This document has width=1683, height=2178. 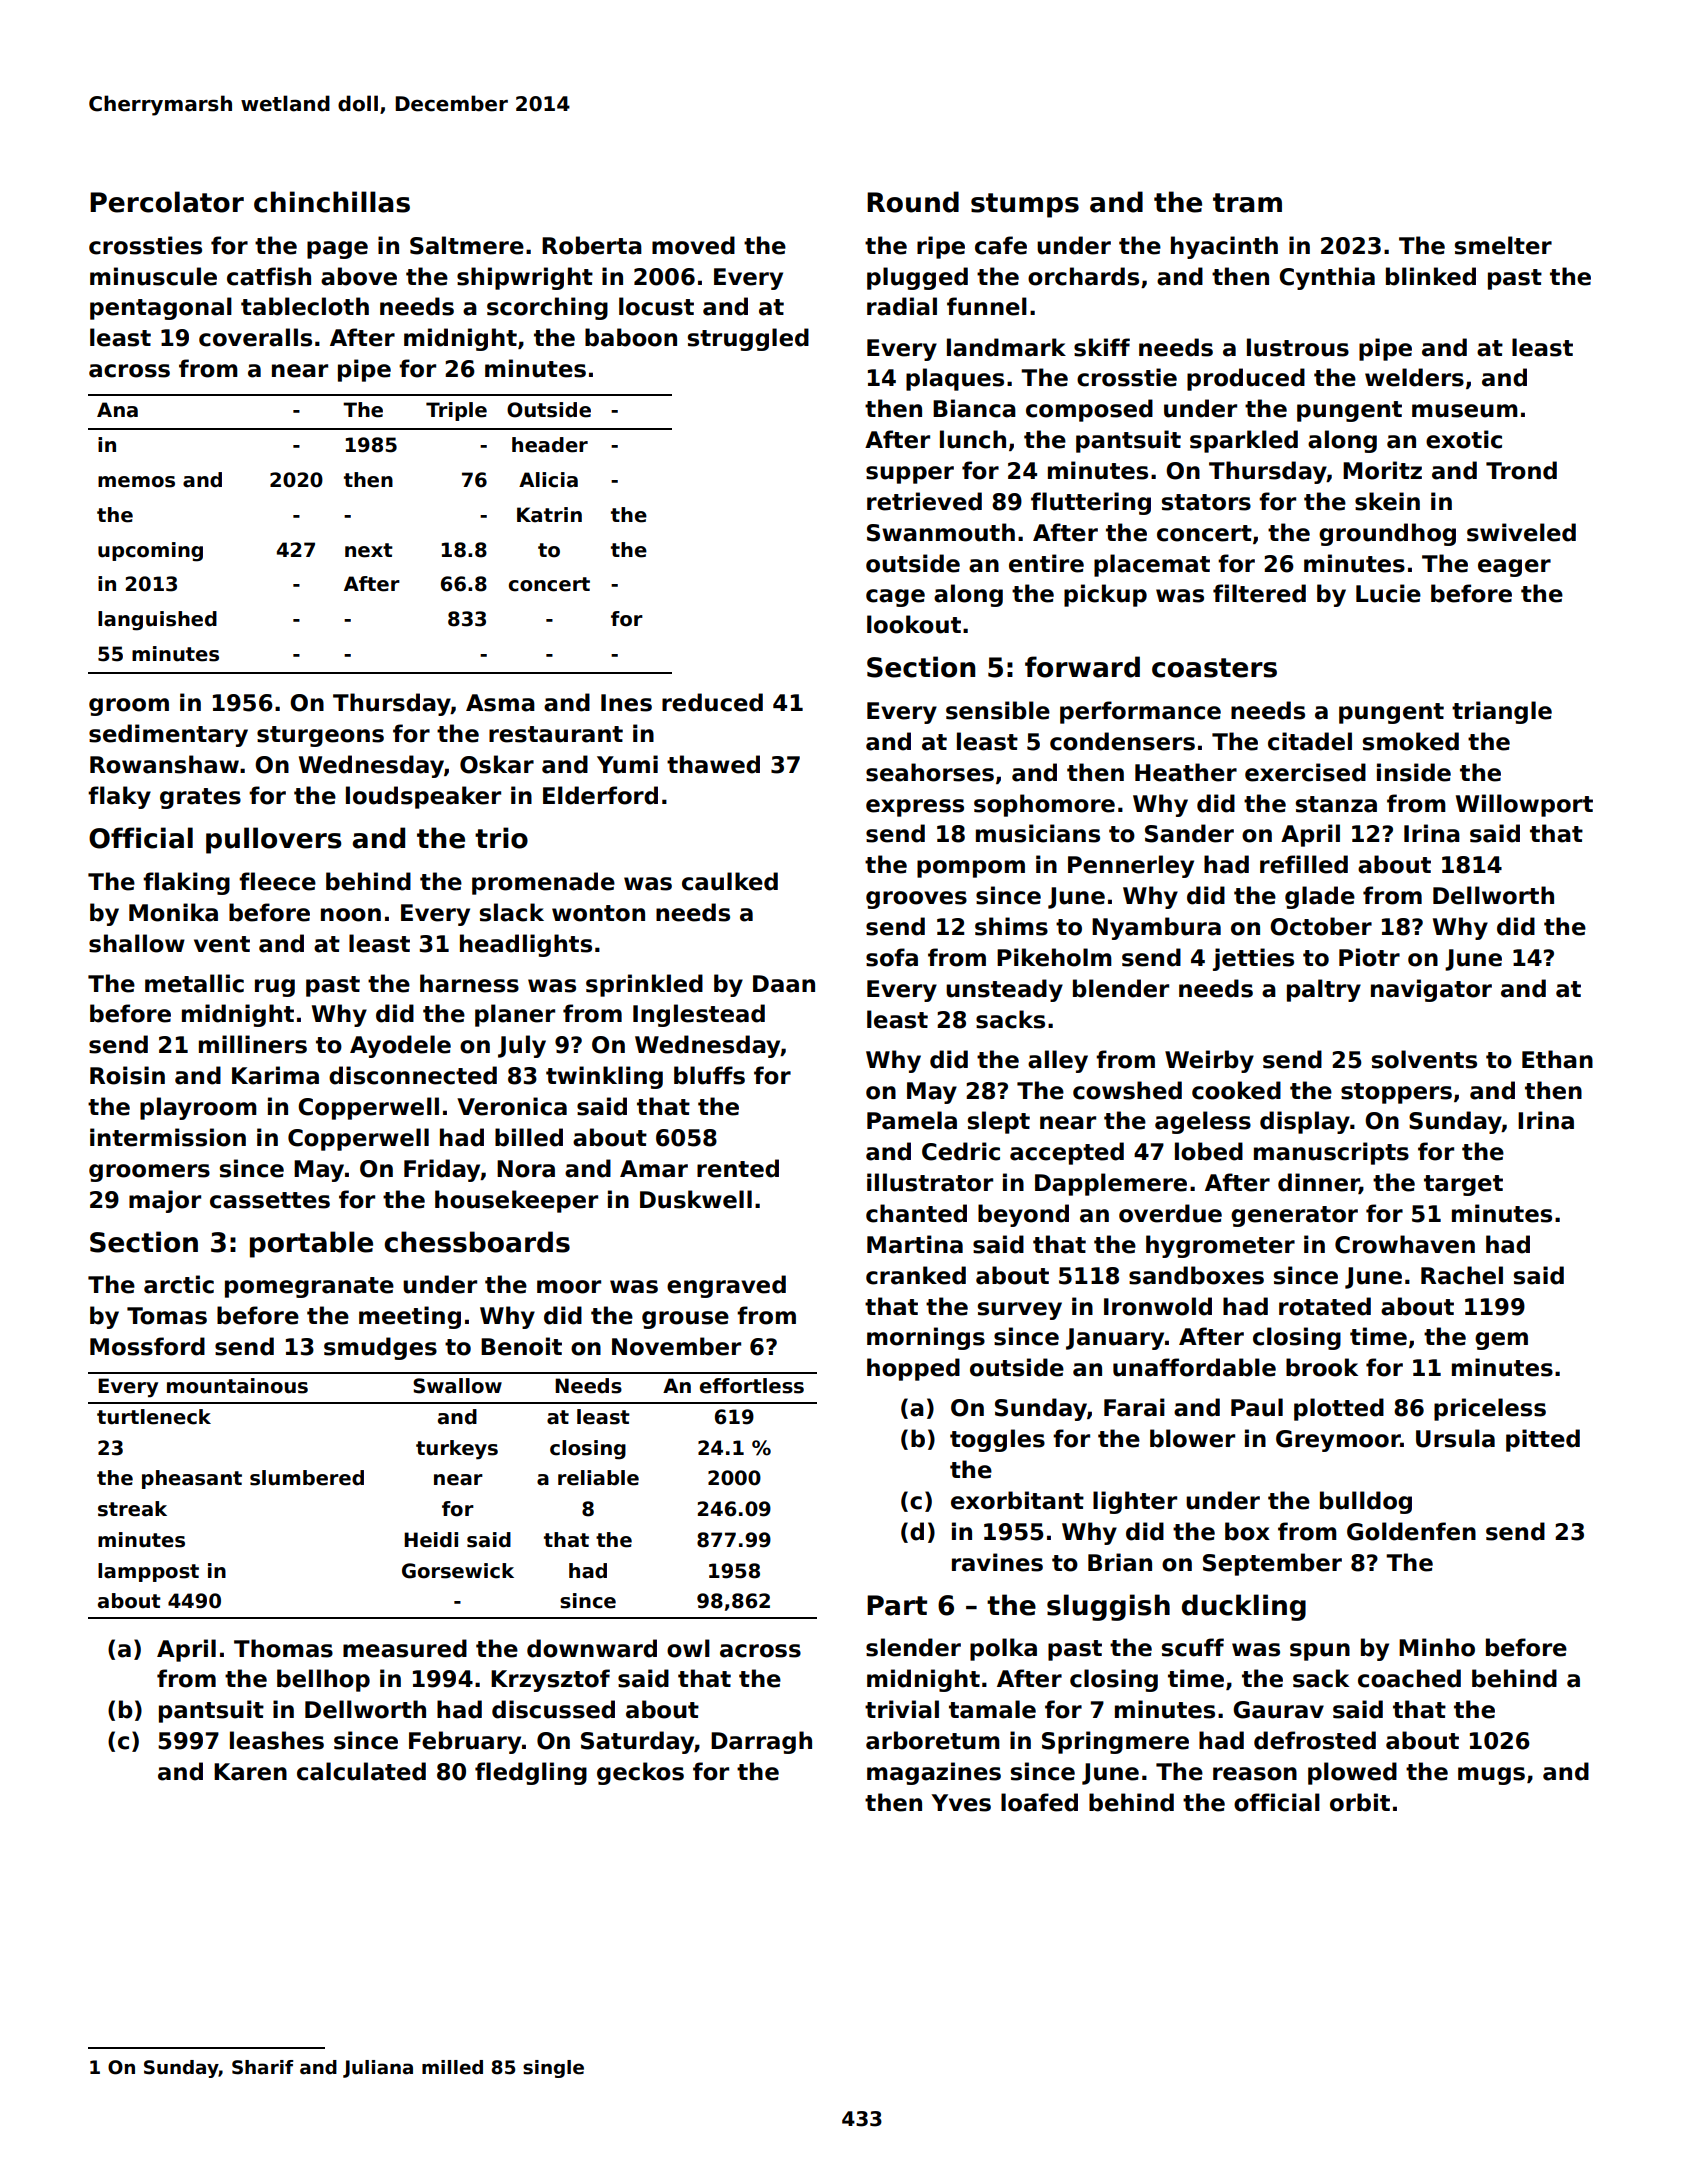 I want to click on Karen, so click(x=250, y=1772).
